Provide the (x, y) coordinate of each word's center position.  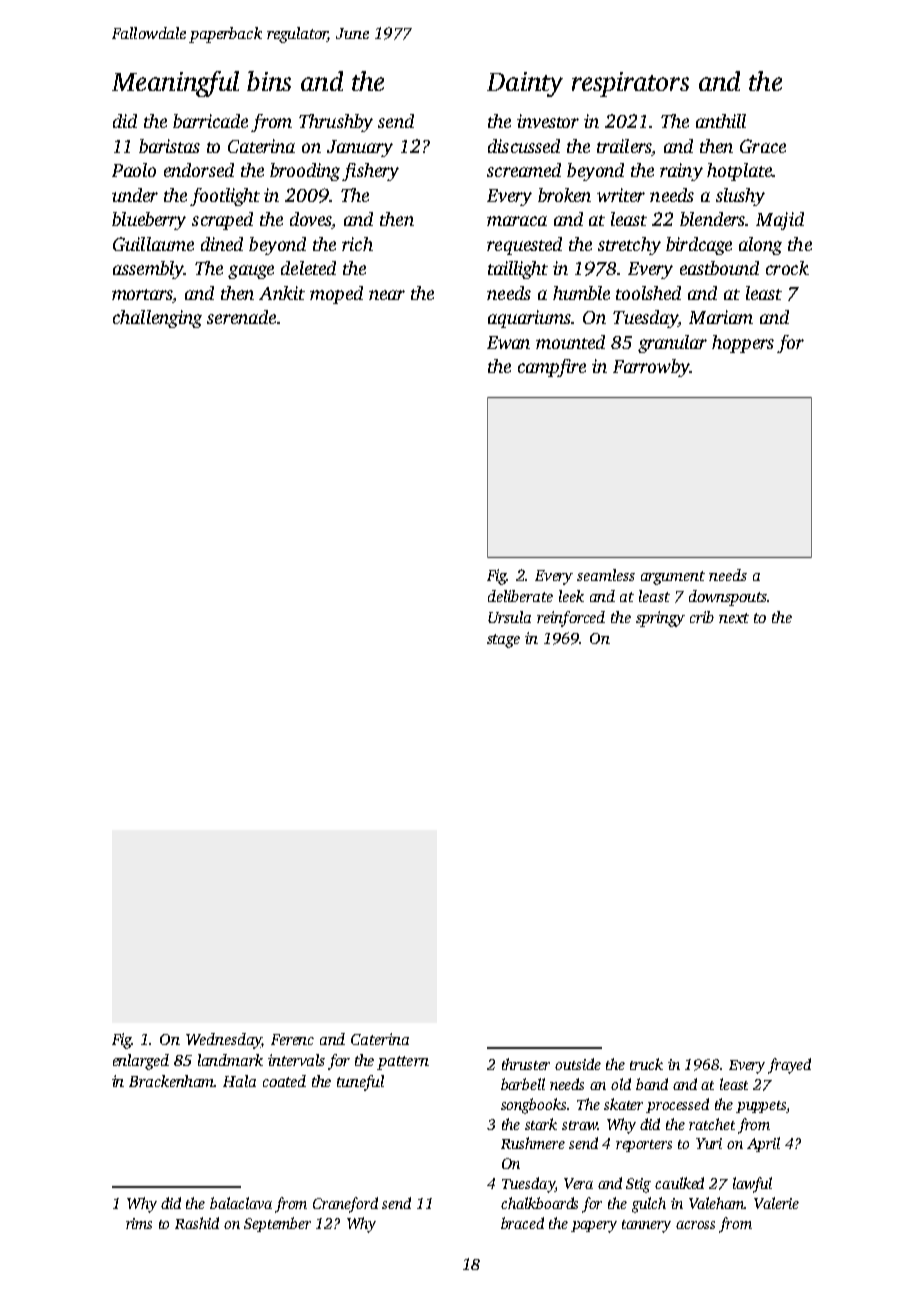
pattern (403, 1063)
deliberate (520, 596)
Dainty (525, 84)
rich (357, 244)
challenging (157, 319)
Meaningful (175, 84)
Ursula (509, 617)
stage (503, 641)
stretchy (629, 246)
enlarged (141, 1062)
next (734, 618)
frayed (789, 1066)
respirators (630, 84)
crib (702, 617)
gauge (251, 272)
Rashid (197, 1223)
